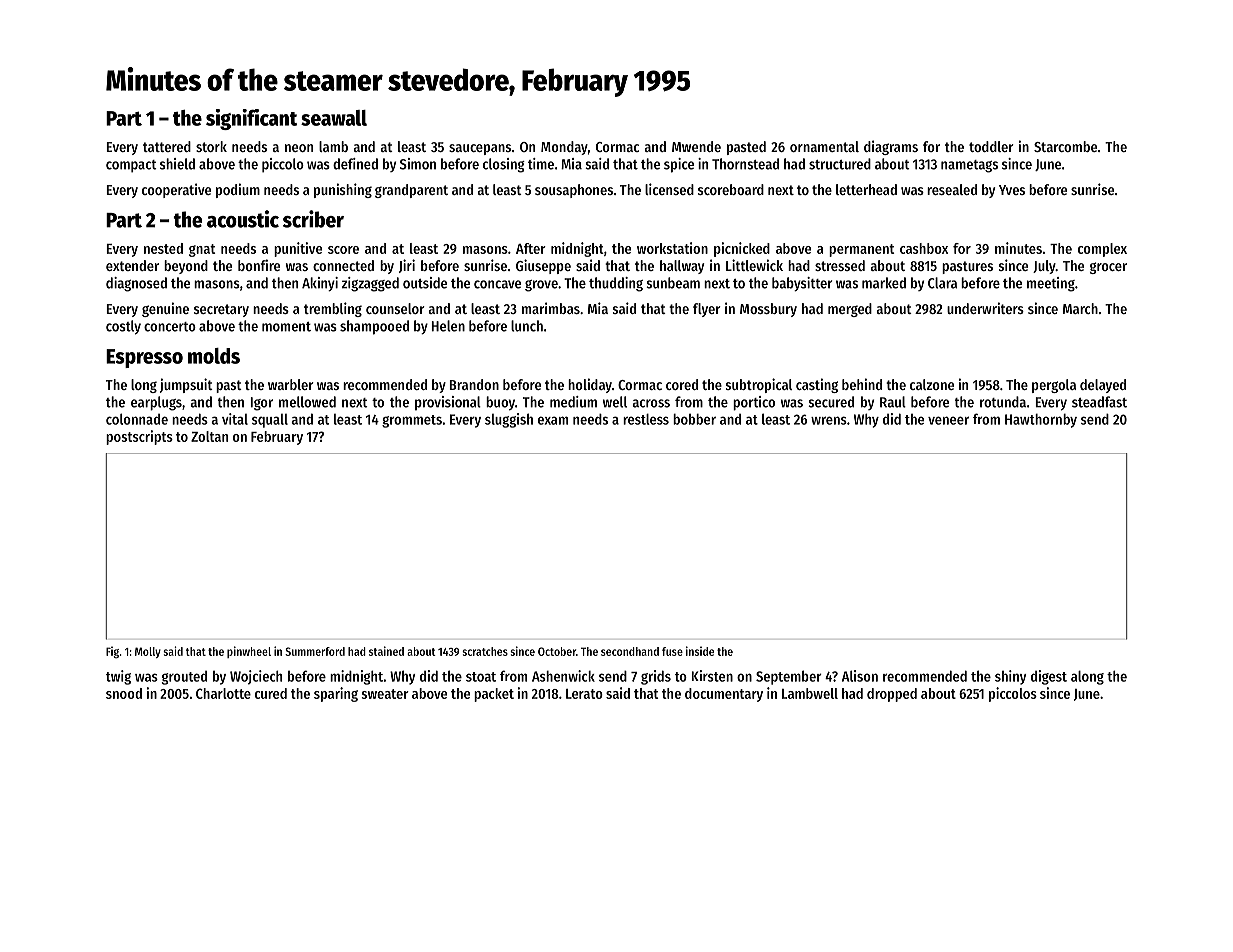  I want to click on digest, so click(1049, 677).
